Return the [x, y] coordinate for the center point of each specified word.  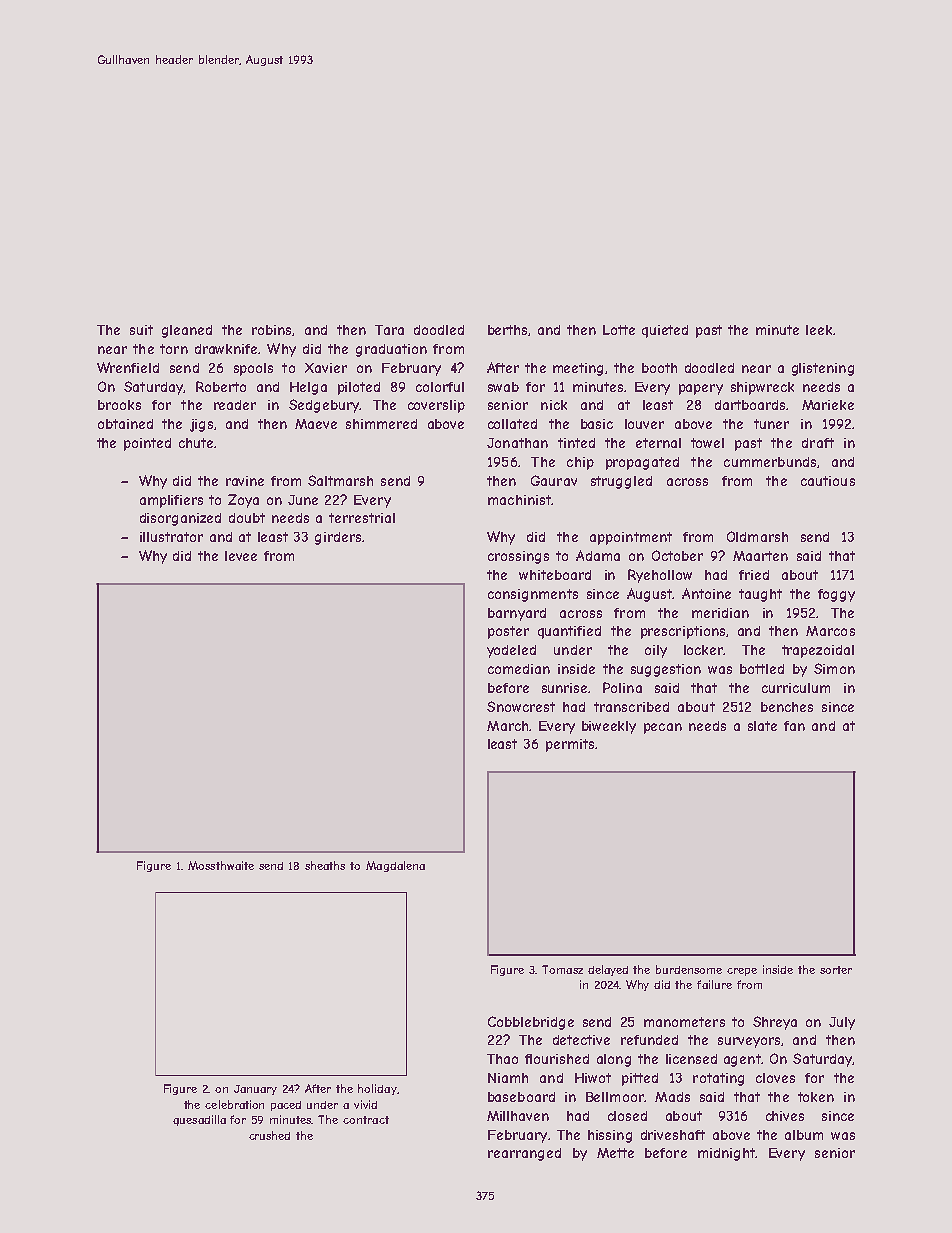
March [507, 726]
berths [508, 330]
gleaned [187, 331]
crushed [269, 1135]
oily [656, 651]
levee [241, 556]
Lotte [619, 330]
